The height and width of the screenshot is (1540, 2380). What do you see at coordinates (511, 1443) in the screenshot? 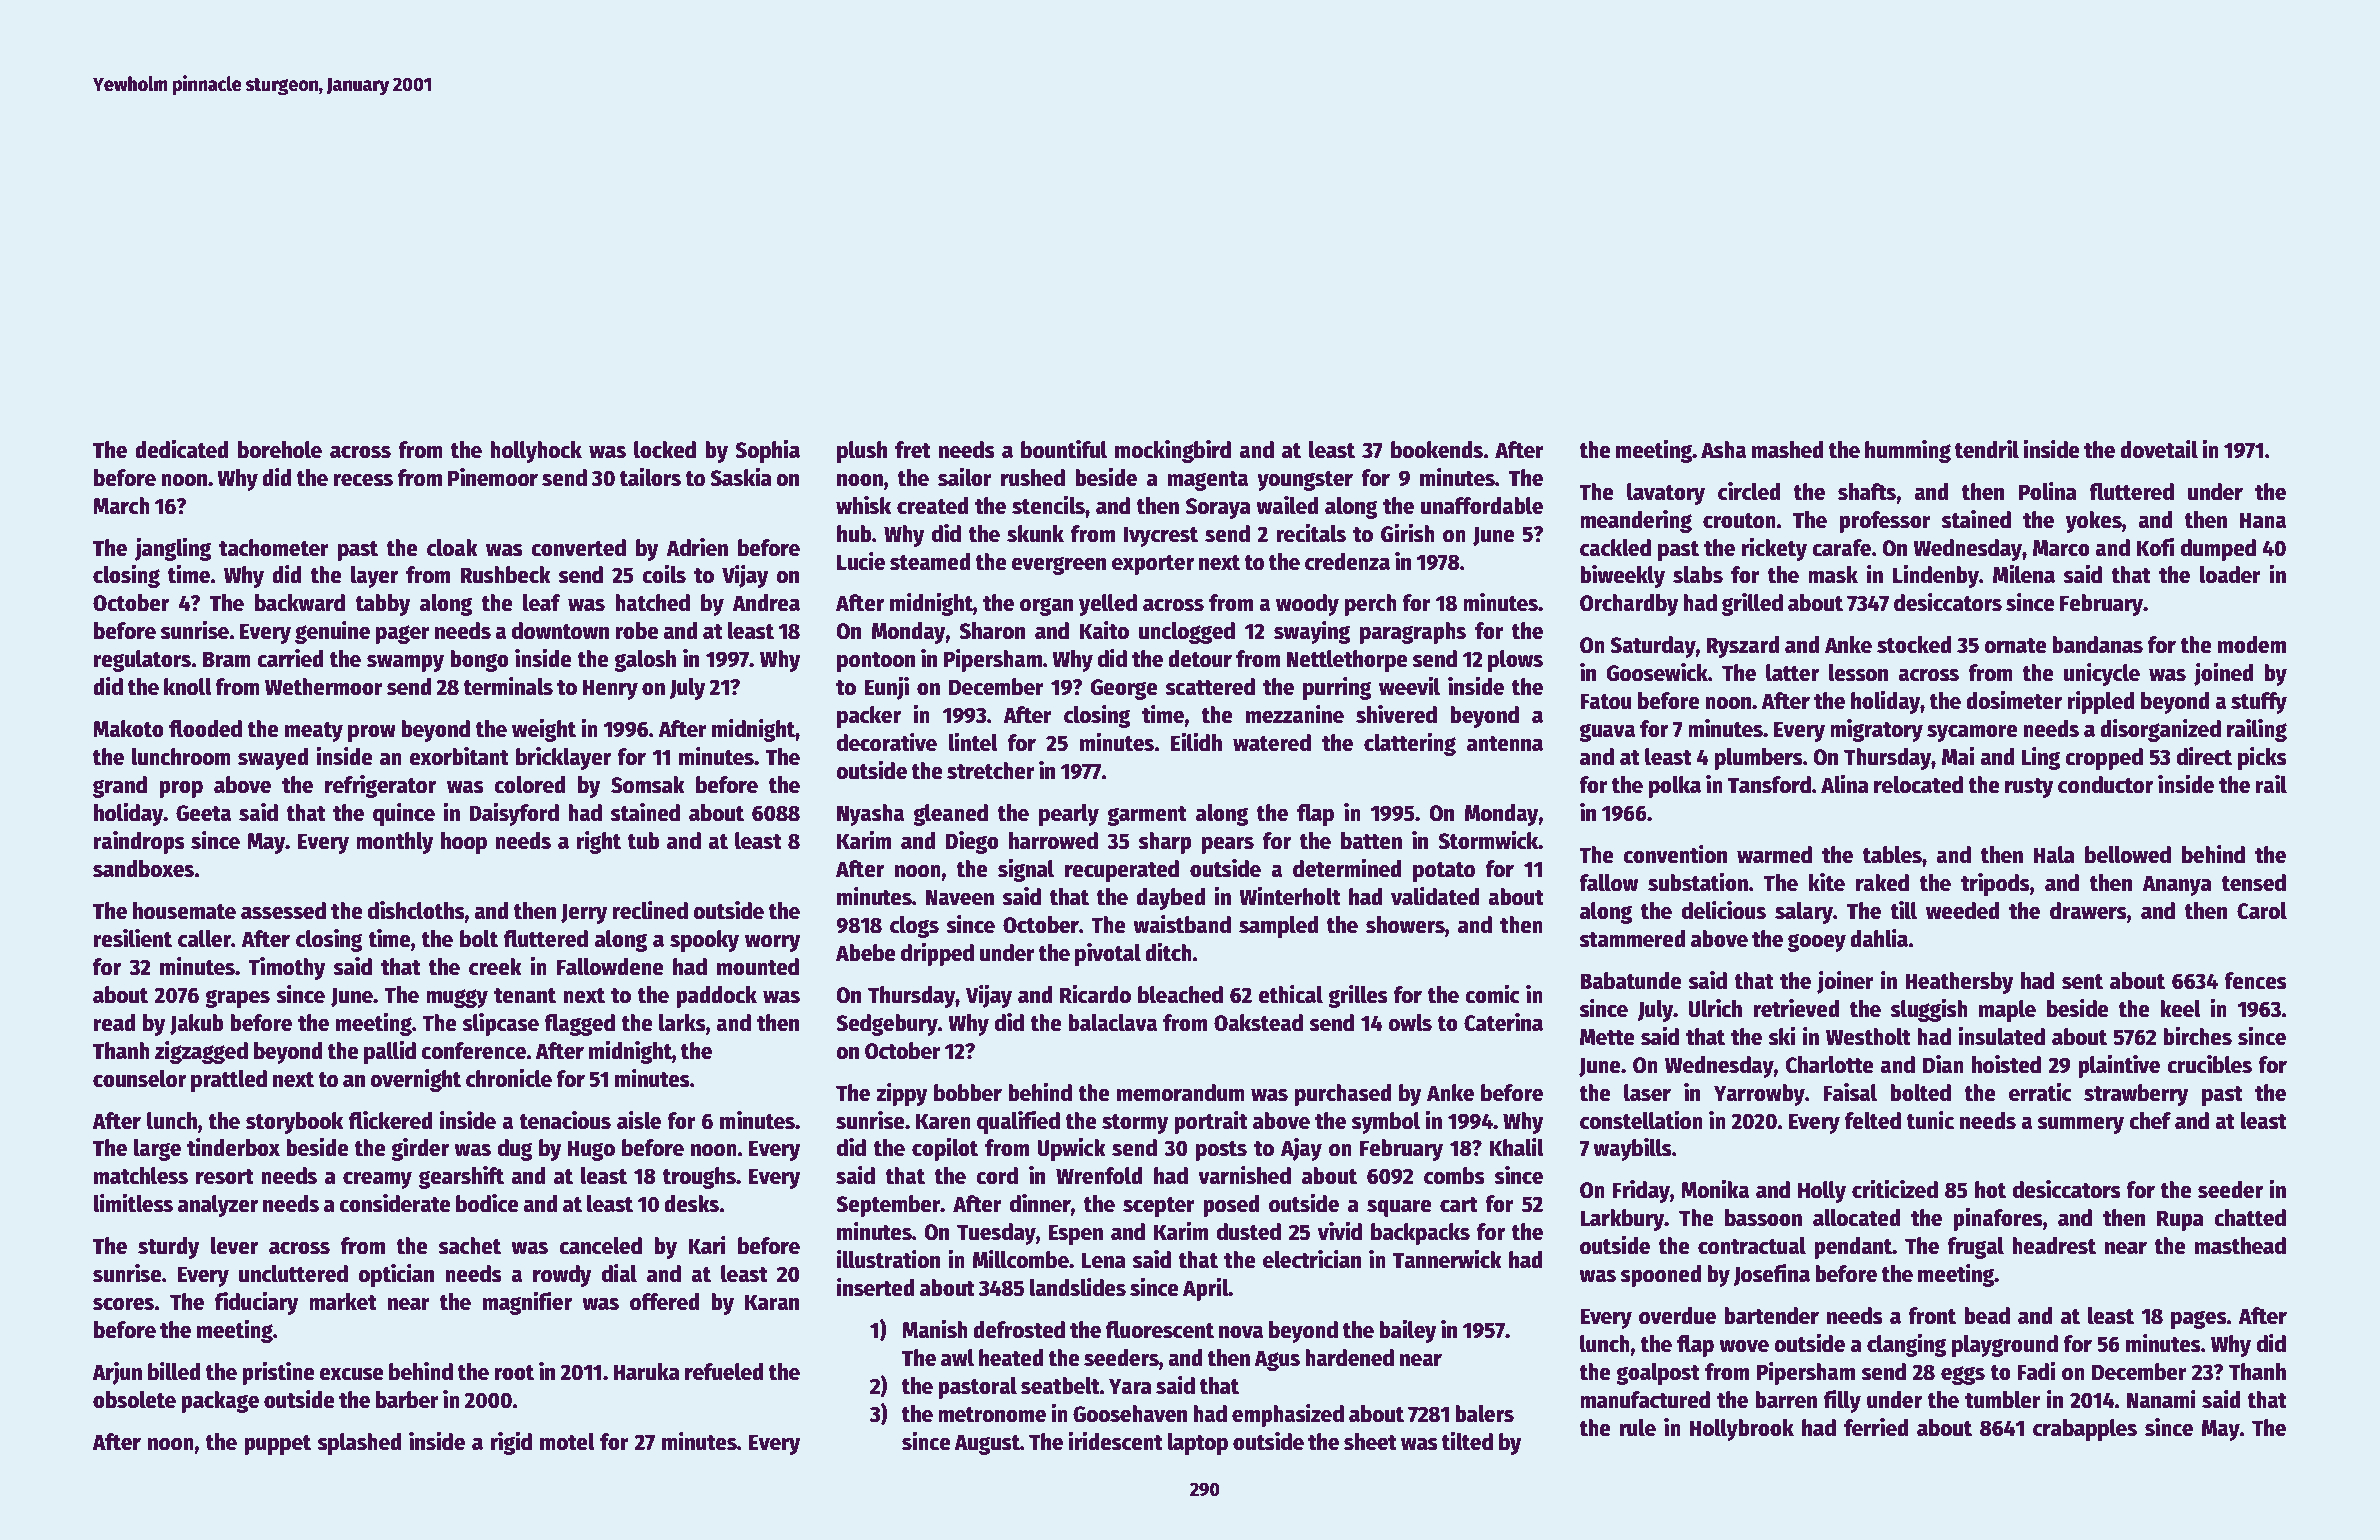
I see `rigid` at bounding box center [511, 1443].
